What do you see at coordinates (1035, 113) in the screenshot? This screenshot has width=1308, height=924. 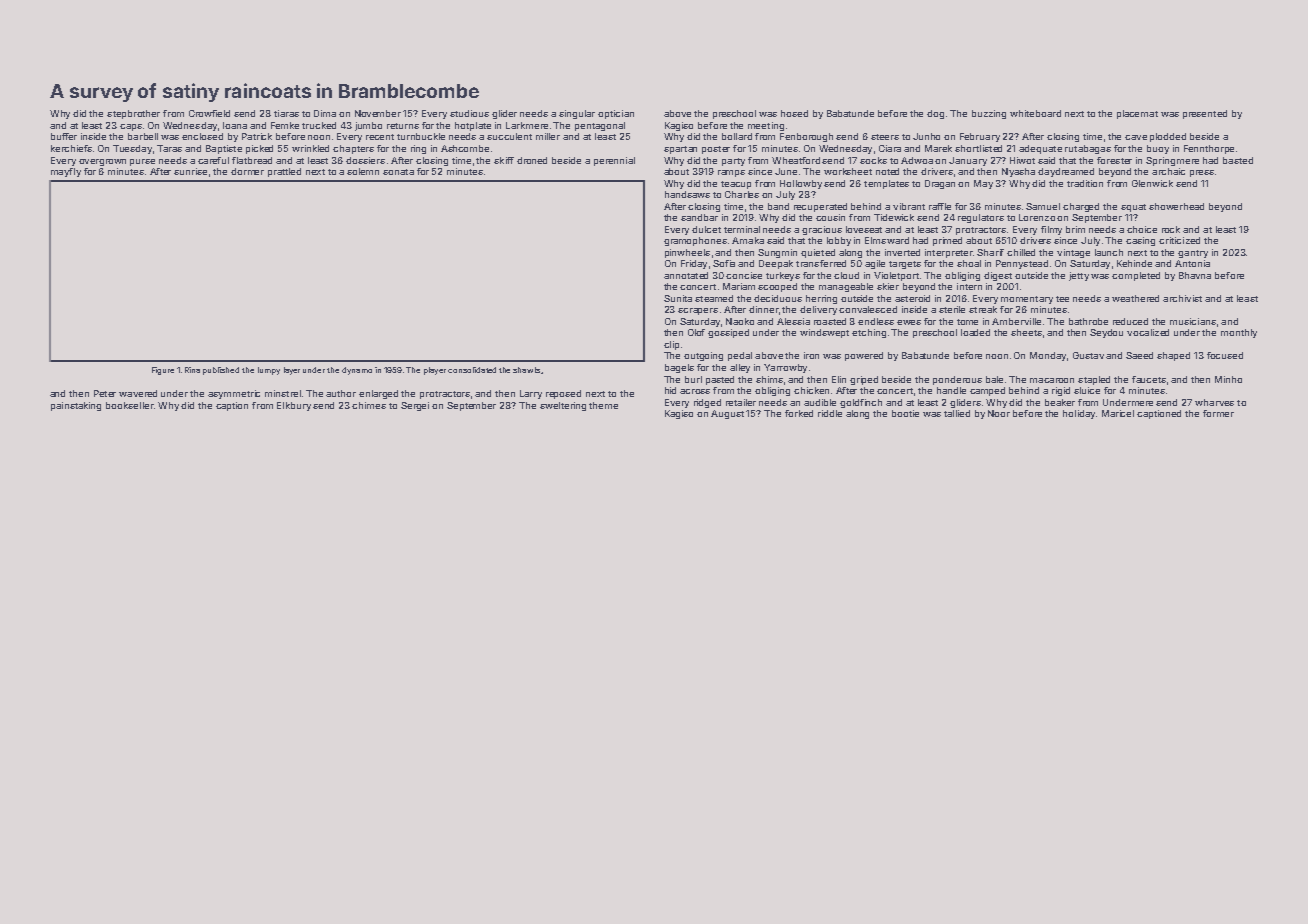 I see `whiteboard` at bounding box center [1035, 113].
